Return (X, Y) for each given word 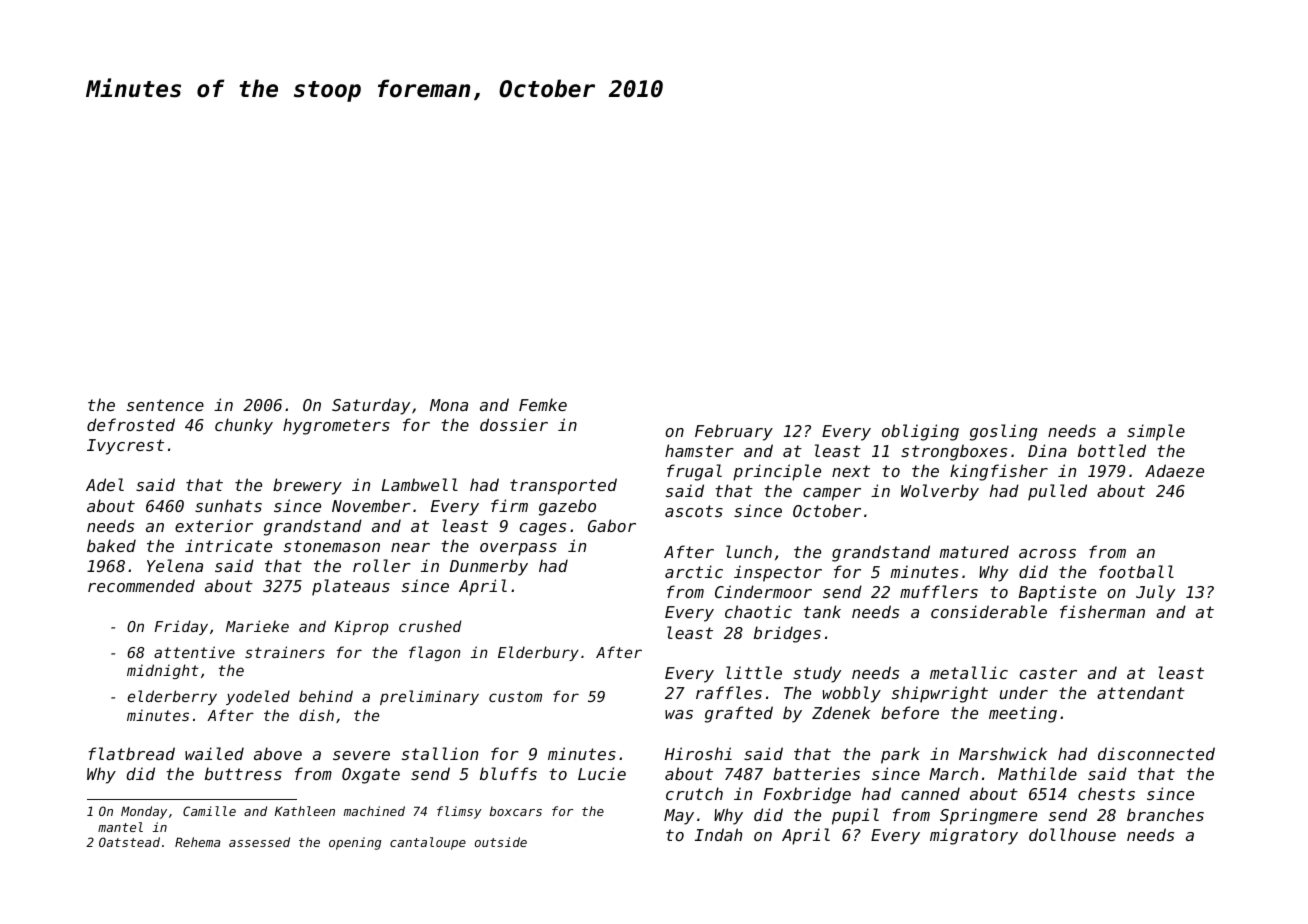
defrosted (131, 424)
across (1047, 553)
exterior (214, 525)
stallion (440, 753)
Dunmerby (489, 567)
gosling (1004, 432)
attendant (1141, 692)
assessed (259, 842)
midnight (163, 671)
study (817, 674)
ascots (694, 511)
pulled (1057, 492)
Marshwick (1003, 753)
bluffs (508, 773)
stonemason (332, 546)
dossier (514, 424)
